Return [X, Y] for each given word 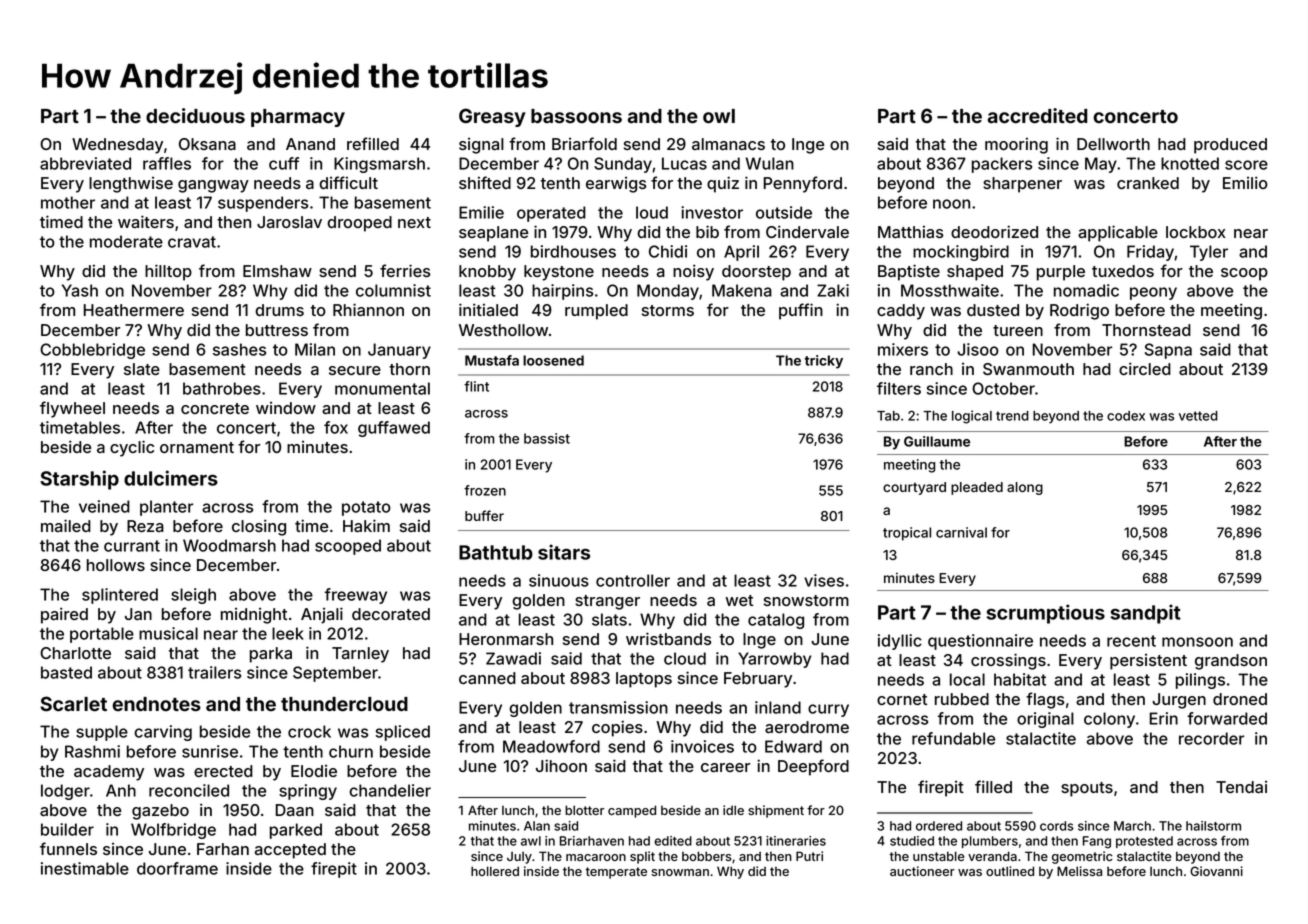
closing [259, 527]
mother [68, 202]
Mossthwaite [950, 290]
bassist [547, 438]
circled [1145, 368]
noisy [693, 272]
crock [309, 731]
